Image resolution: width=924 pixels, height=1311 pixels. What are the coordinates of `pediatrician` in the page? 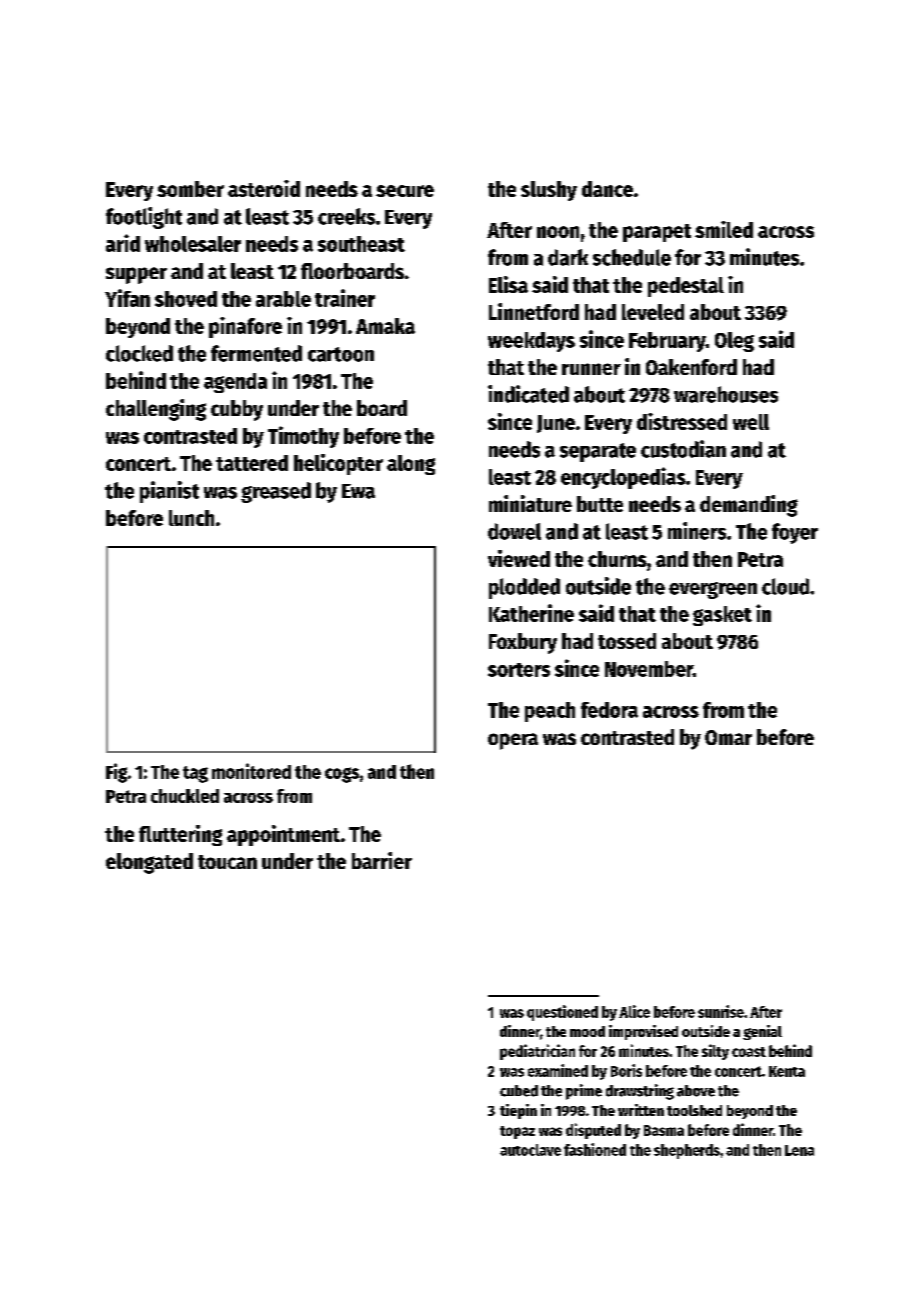 It's located at (537, 1052).
